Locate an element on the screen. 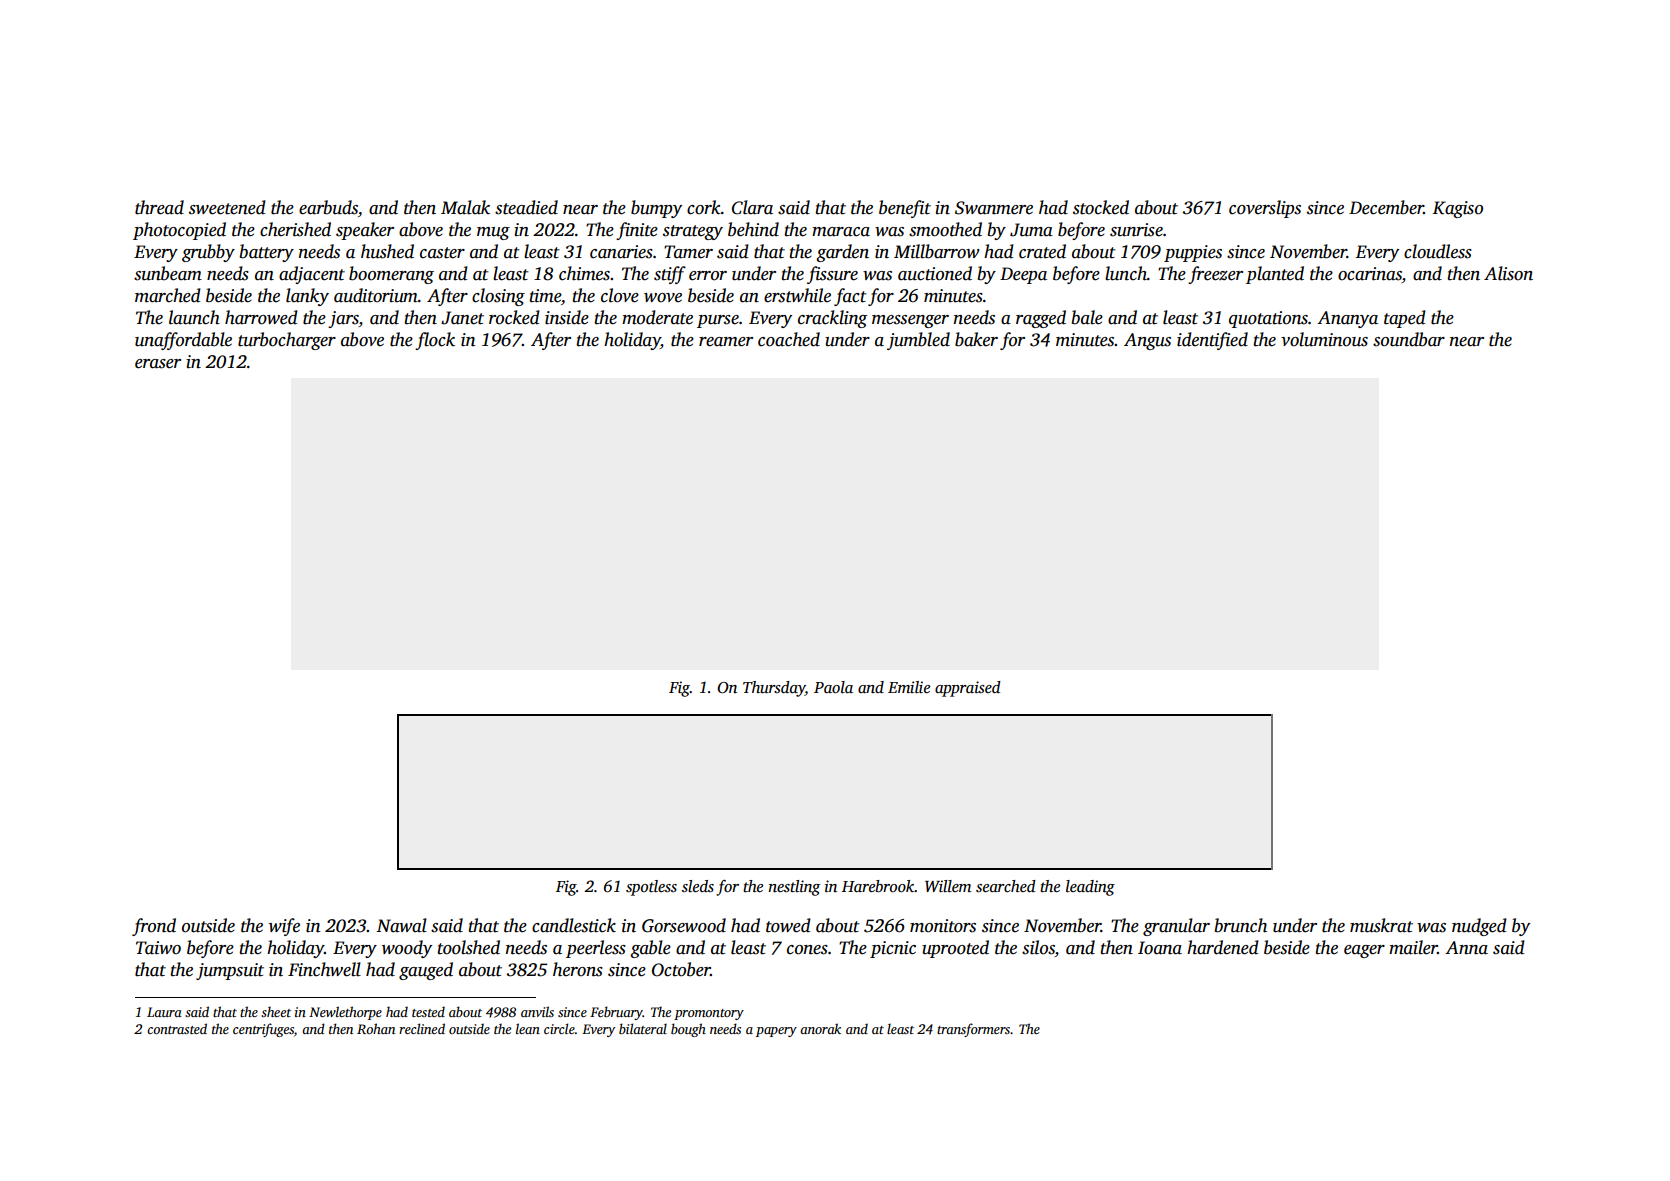  messenger is located at coordinates (910, 321).
